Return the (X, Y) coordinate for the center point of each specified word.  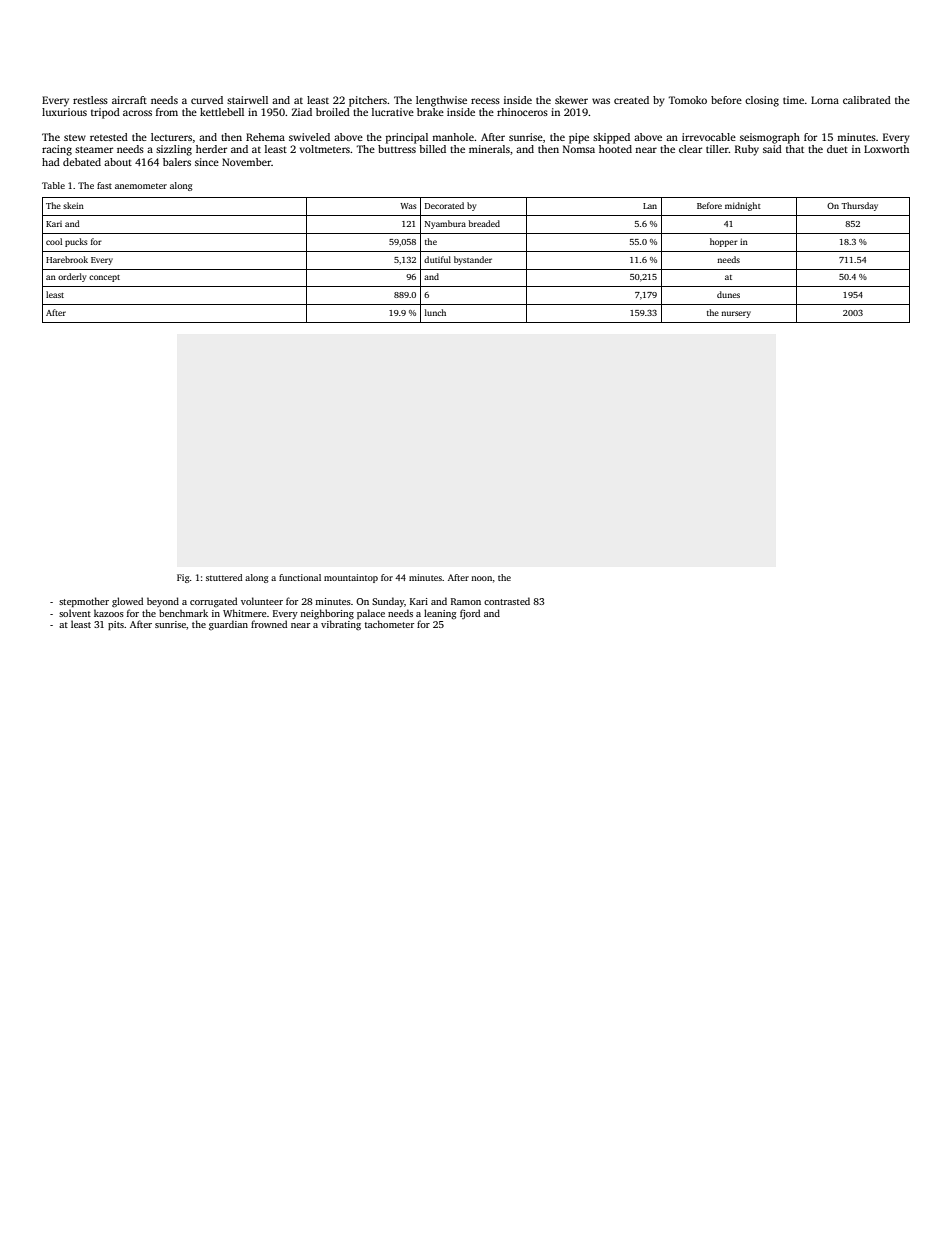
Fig (183, 578)
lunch (435, 312)
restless (90, 100)
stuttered (224, 577)
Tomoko (687, 100)
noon (482, 578)
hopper (724, 242)
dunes (728, 294)
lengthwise (441, 101)
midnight (743, 206)
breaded (484, 223)
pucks (76, 242)
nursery (736, 314)
